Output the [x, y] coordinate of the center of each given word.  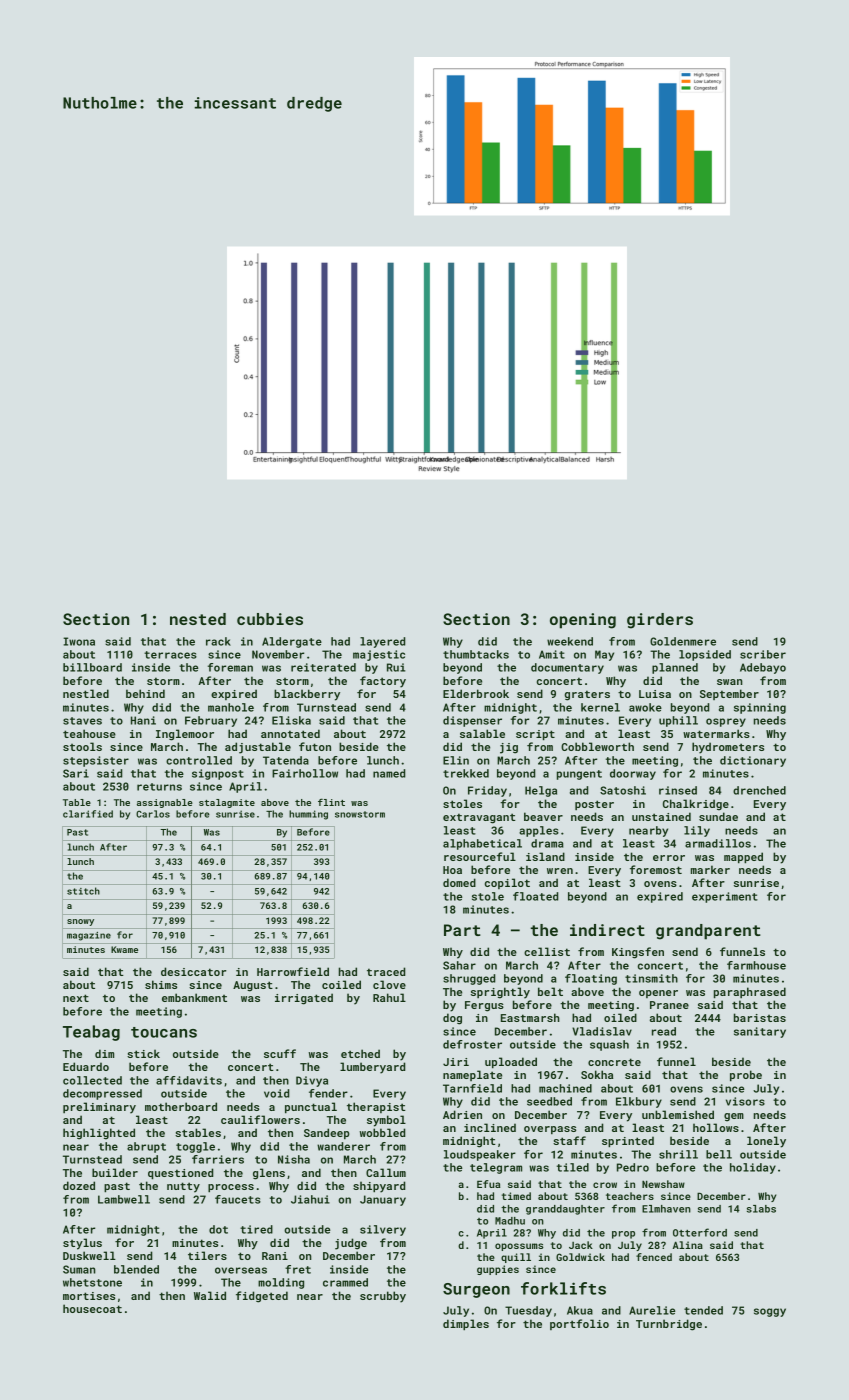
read [664, 1031]
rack [218, 641]
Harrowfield [293, 971]
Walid [210, 1295]
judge [351, 1244]
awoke [645, 707]
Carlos [153, 814]
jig [509, 748]
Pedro [633, 1167]
